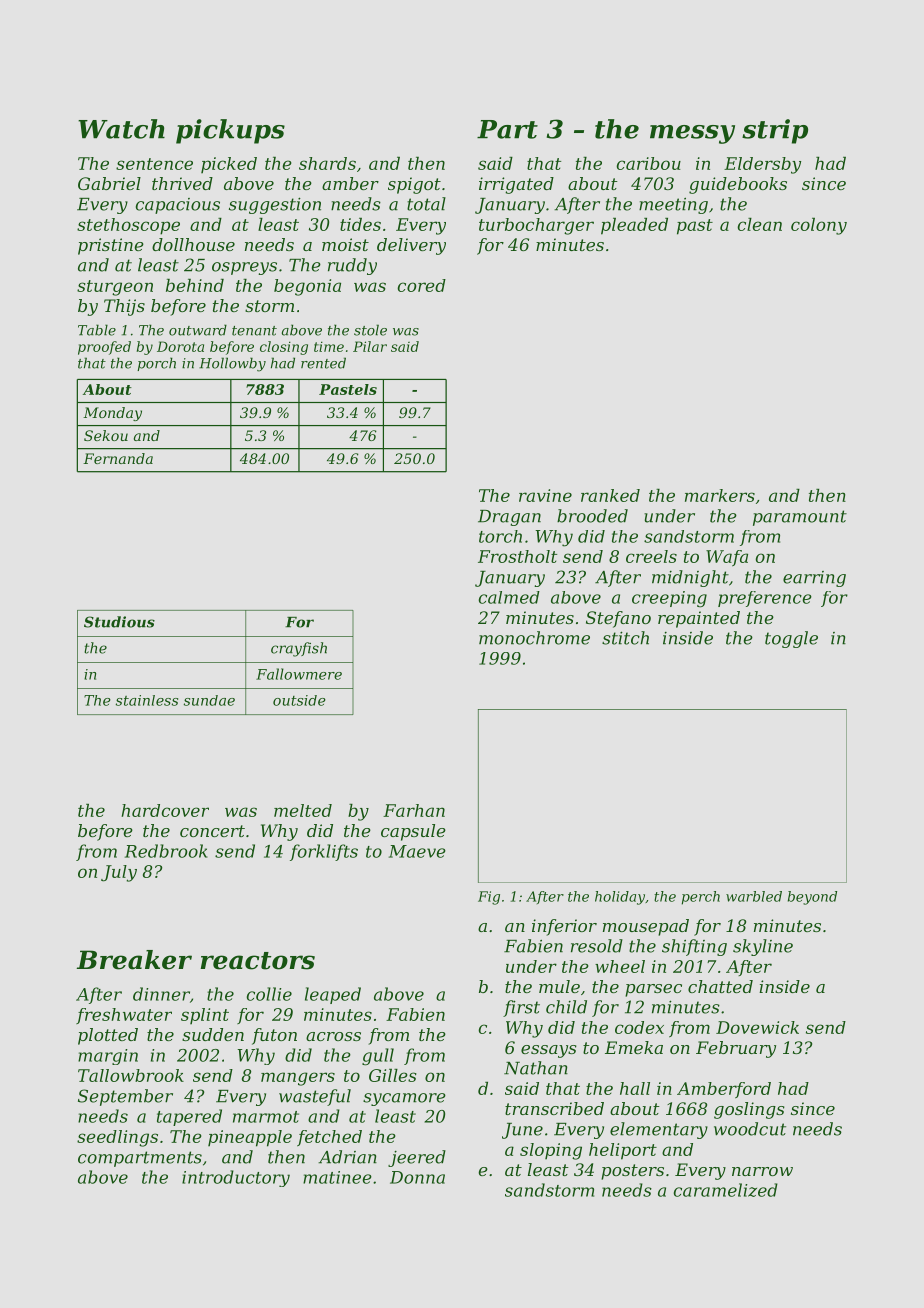 The image size is (924, 1308). I want to click on February, so click(736, 1049).
